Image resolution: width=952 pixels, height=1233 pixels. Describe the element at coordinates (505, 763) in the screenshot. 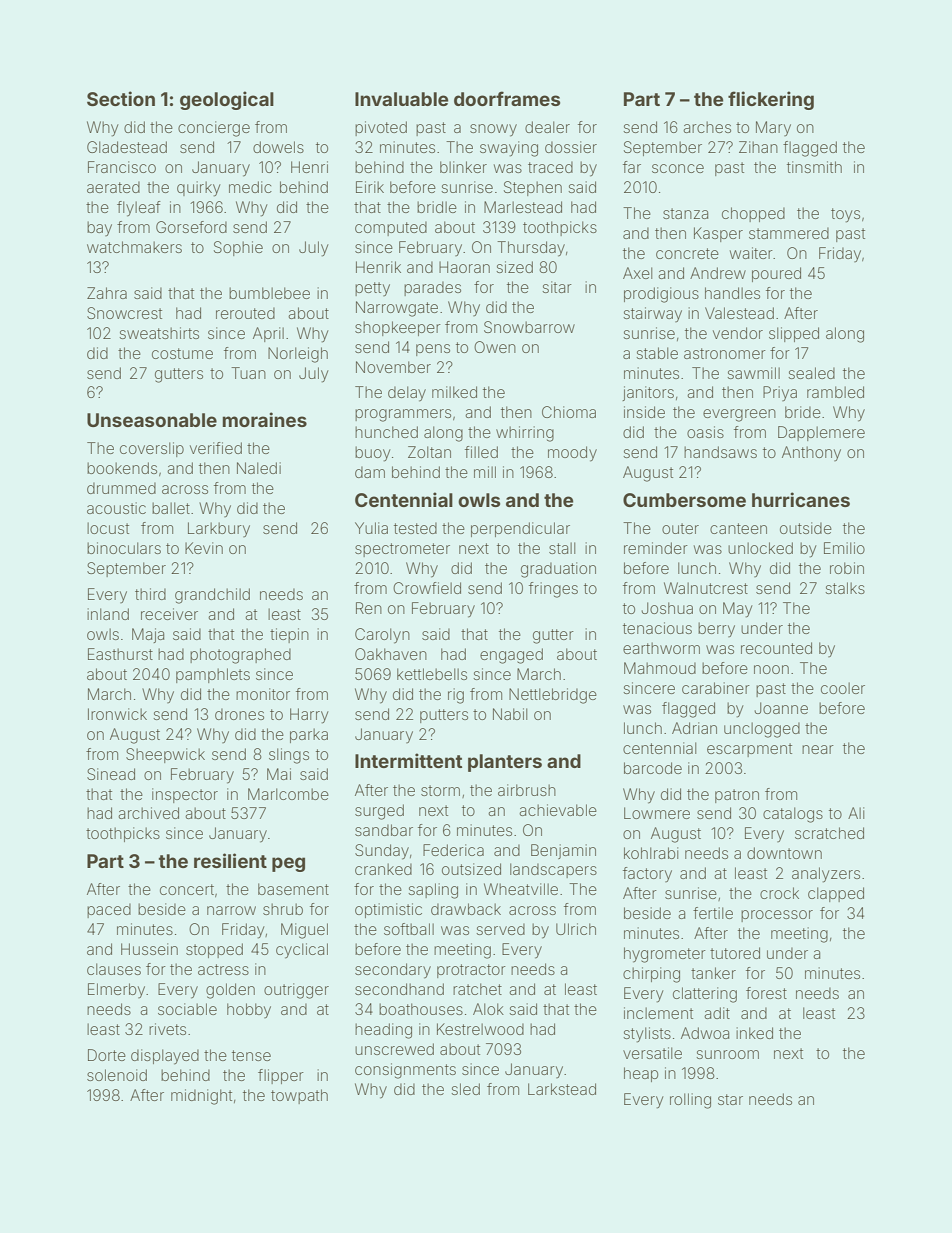

I see `planters` at that location.
